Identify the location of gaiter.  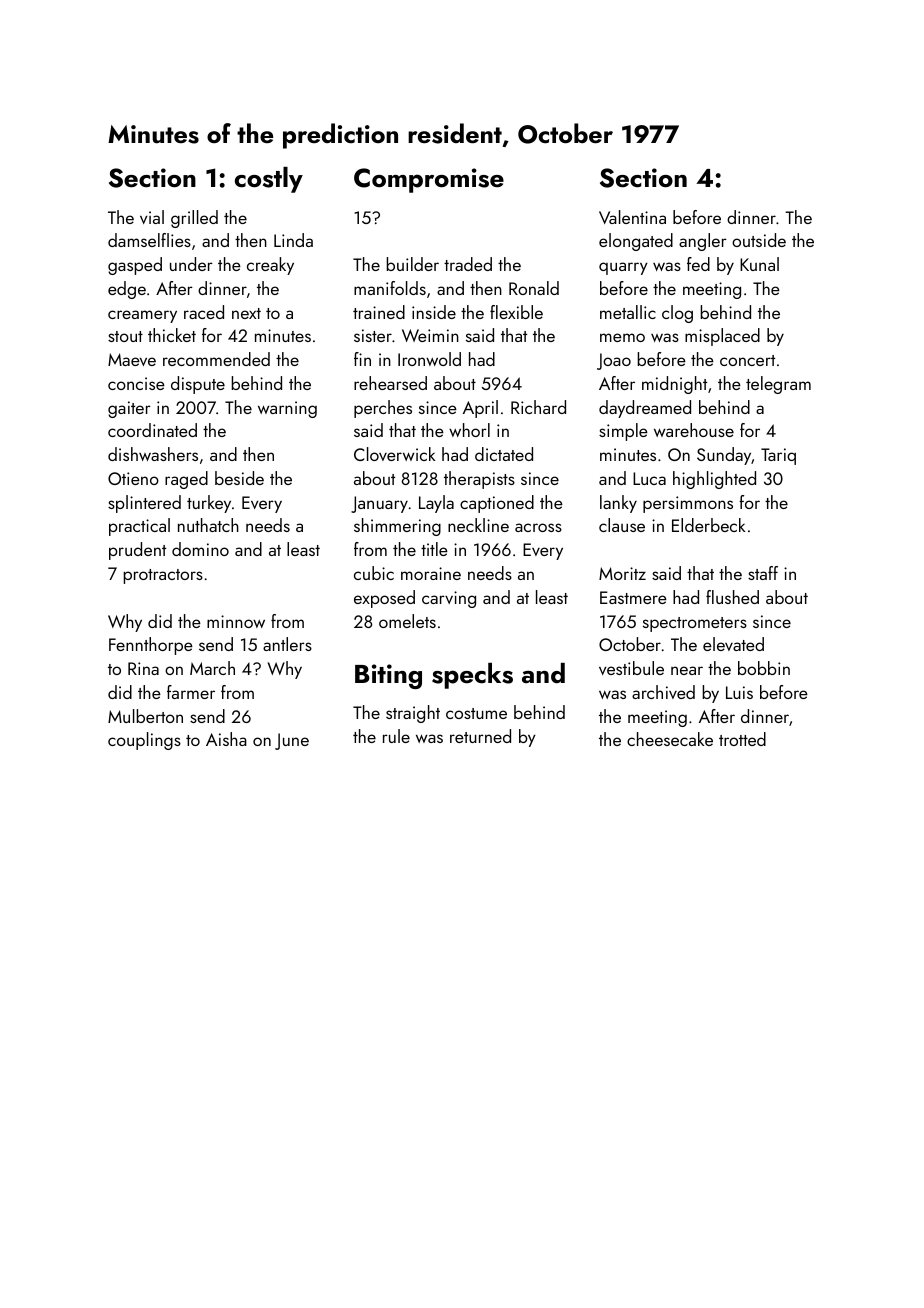
(129, 409).
